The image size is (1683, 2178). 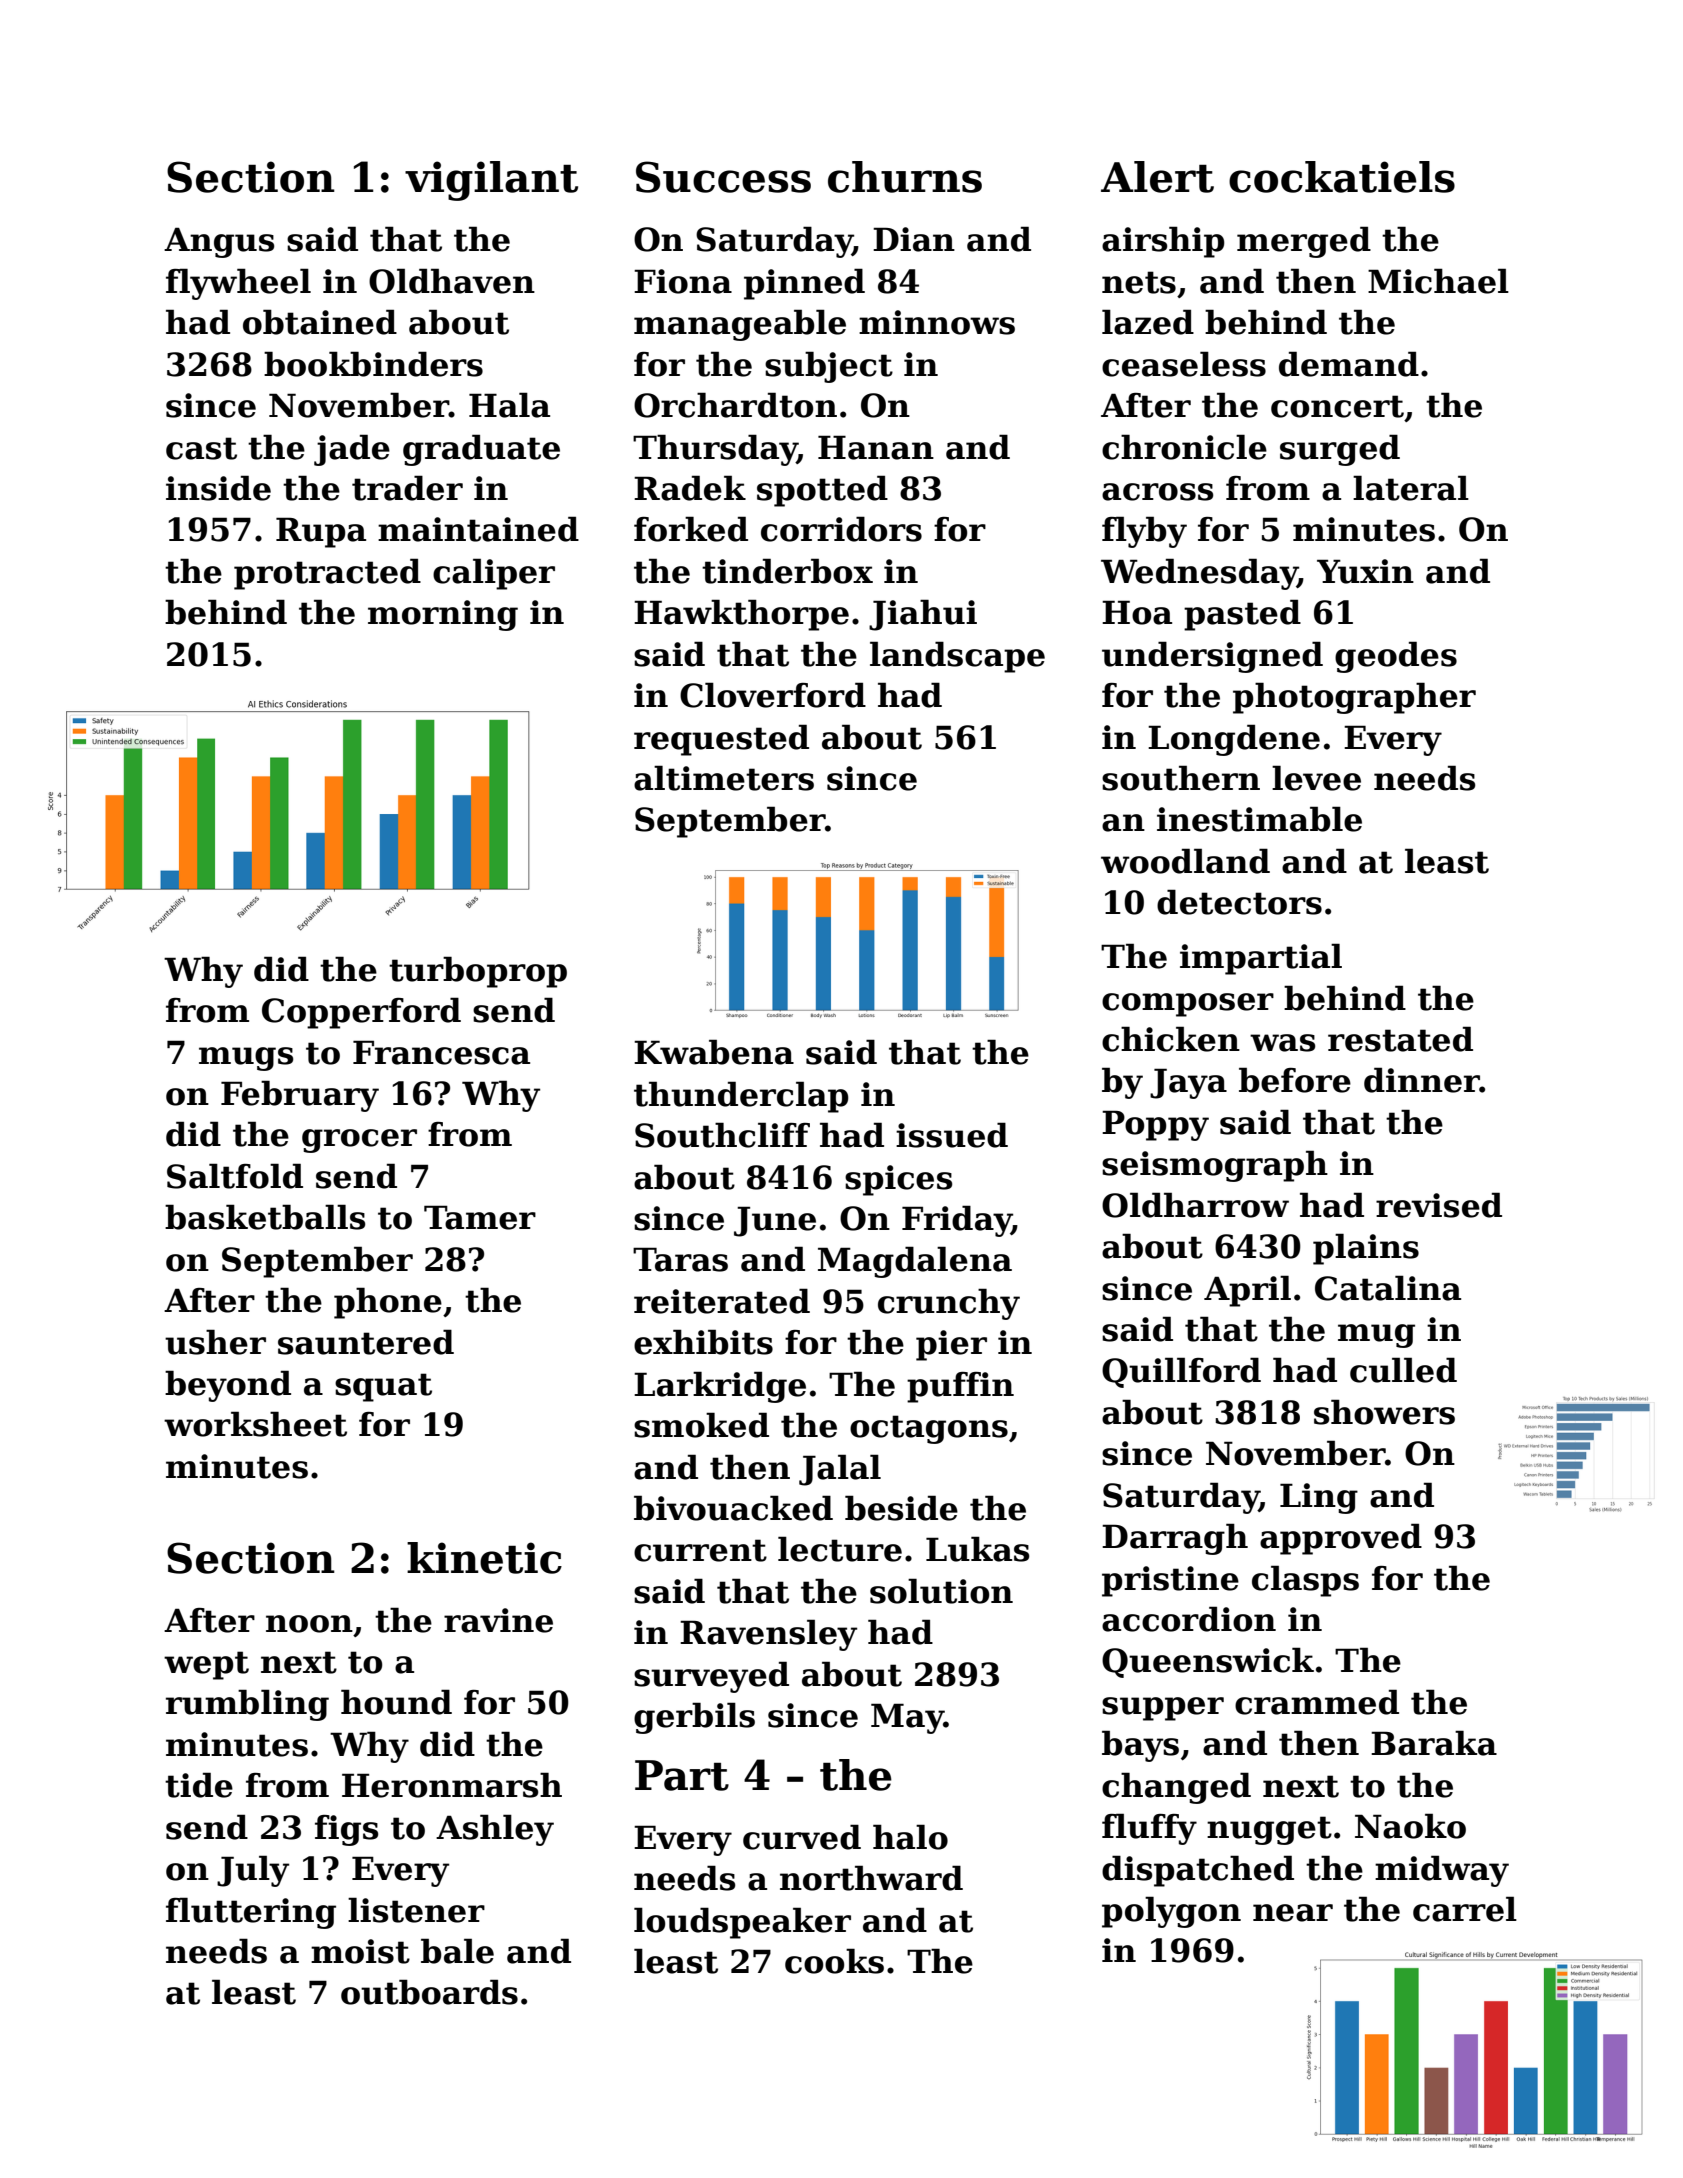 What do you see at coordinates (416, 1910) in the image?
I see `listener` at bounding box center [416, 1910].
